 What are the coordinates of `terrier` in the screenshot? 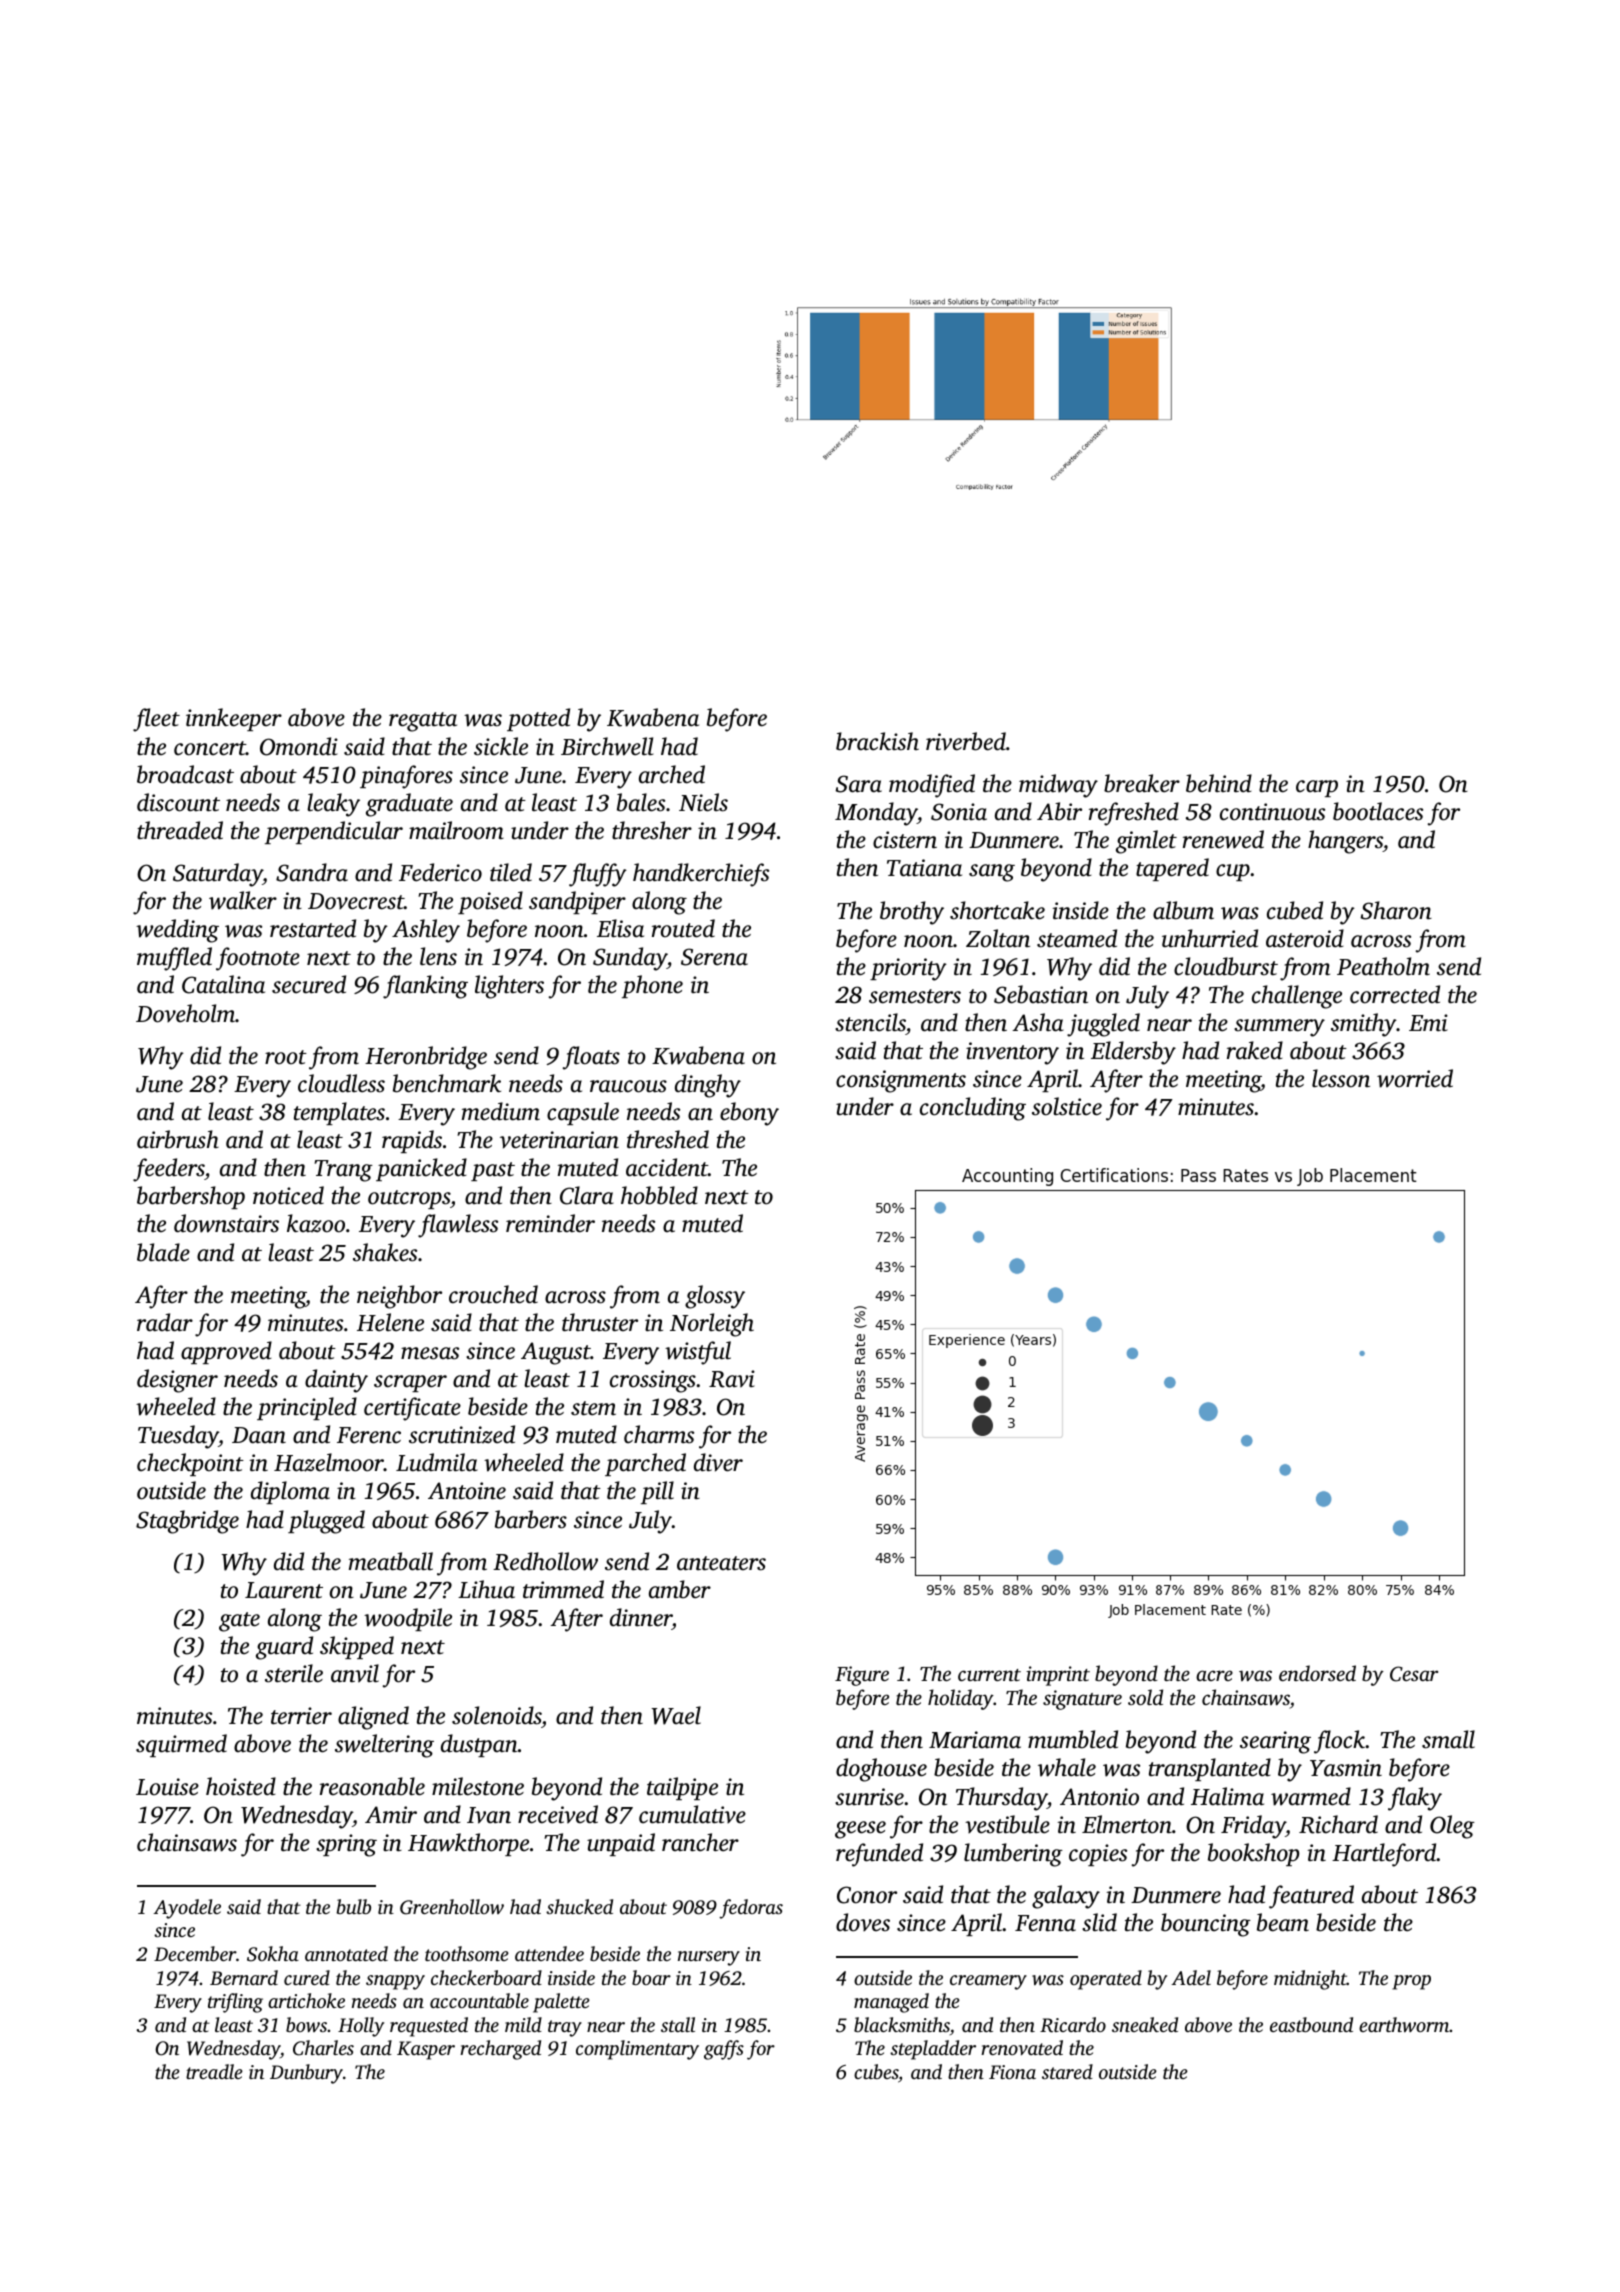 It's located at (301, 1716).
